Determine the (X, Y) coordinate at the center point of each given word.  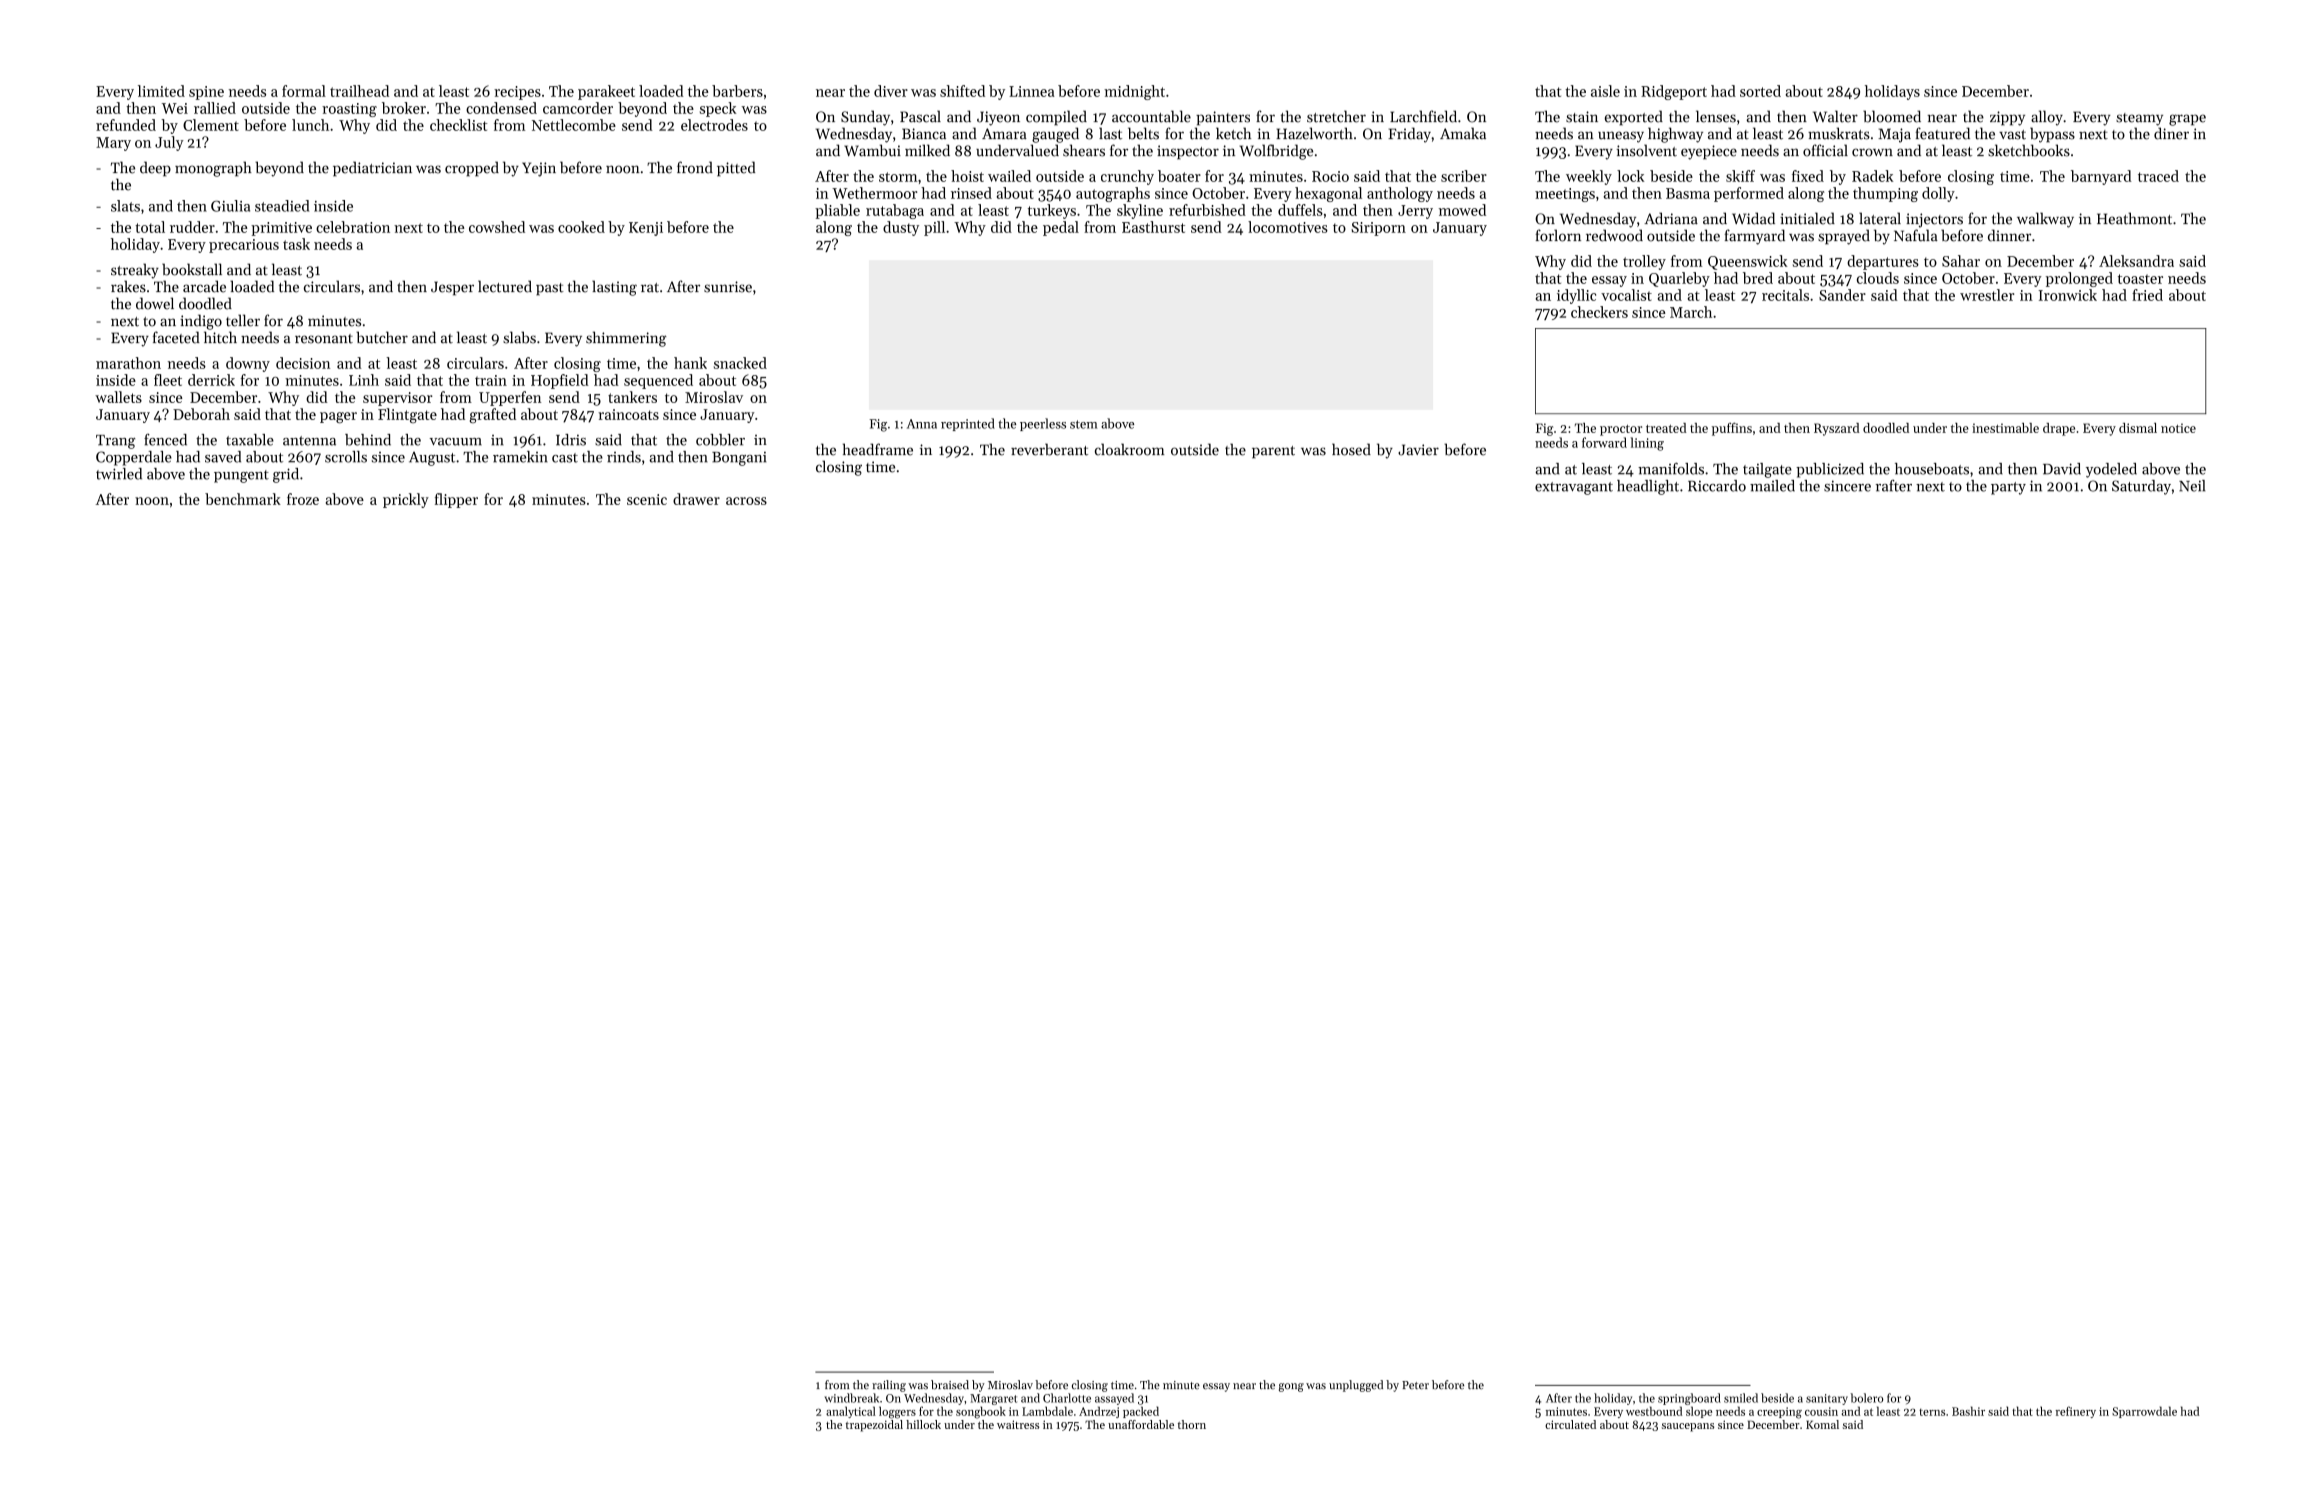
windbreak (852, 1398)
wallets (118, 397)
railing (889, 1386)
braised (950, 1385)
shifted (962, 91)
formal (304, 91)
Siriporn (1378, 229)
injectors (1934, 220)
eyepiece (1709, 152)
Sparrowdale (2144, 1412)
